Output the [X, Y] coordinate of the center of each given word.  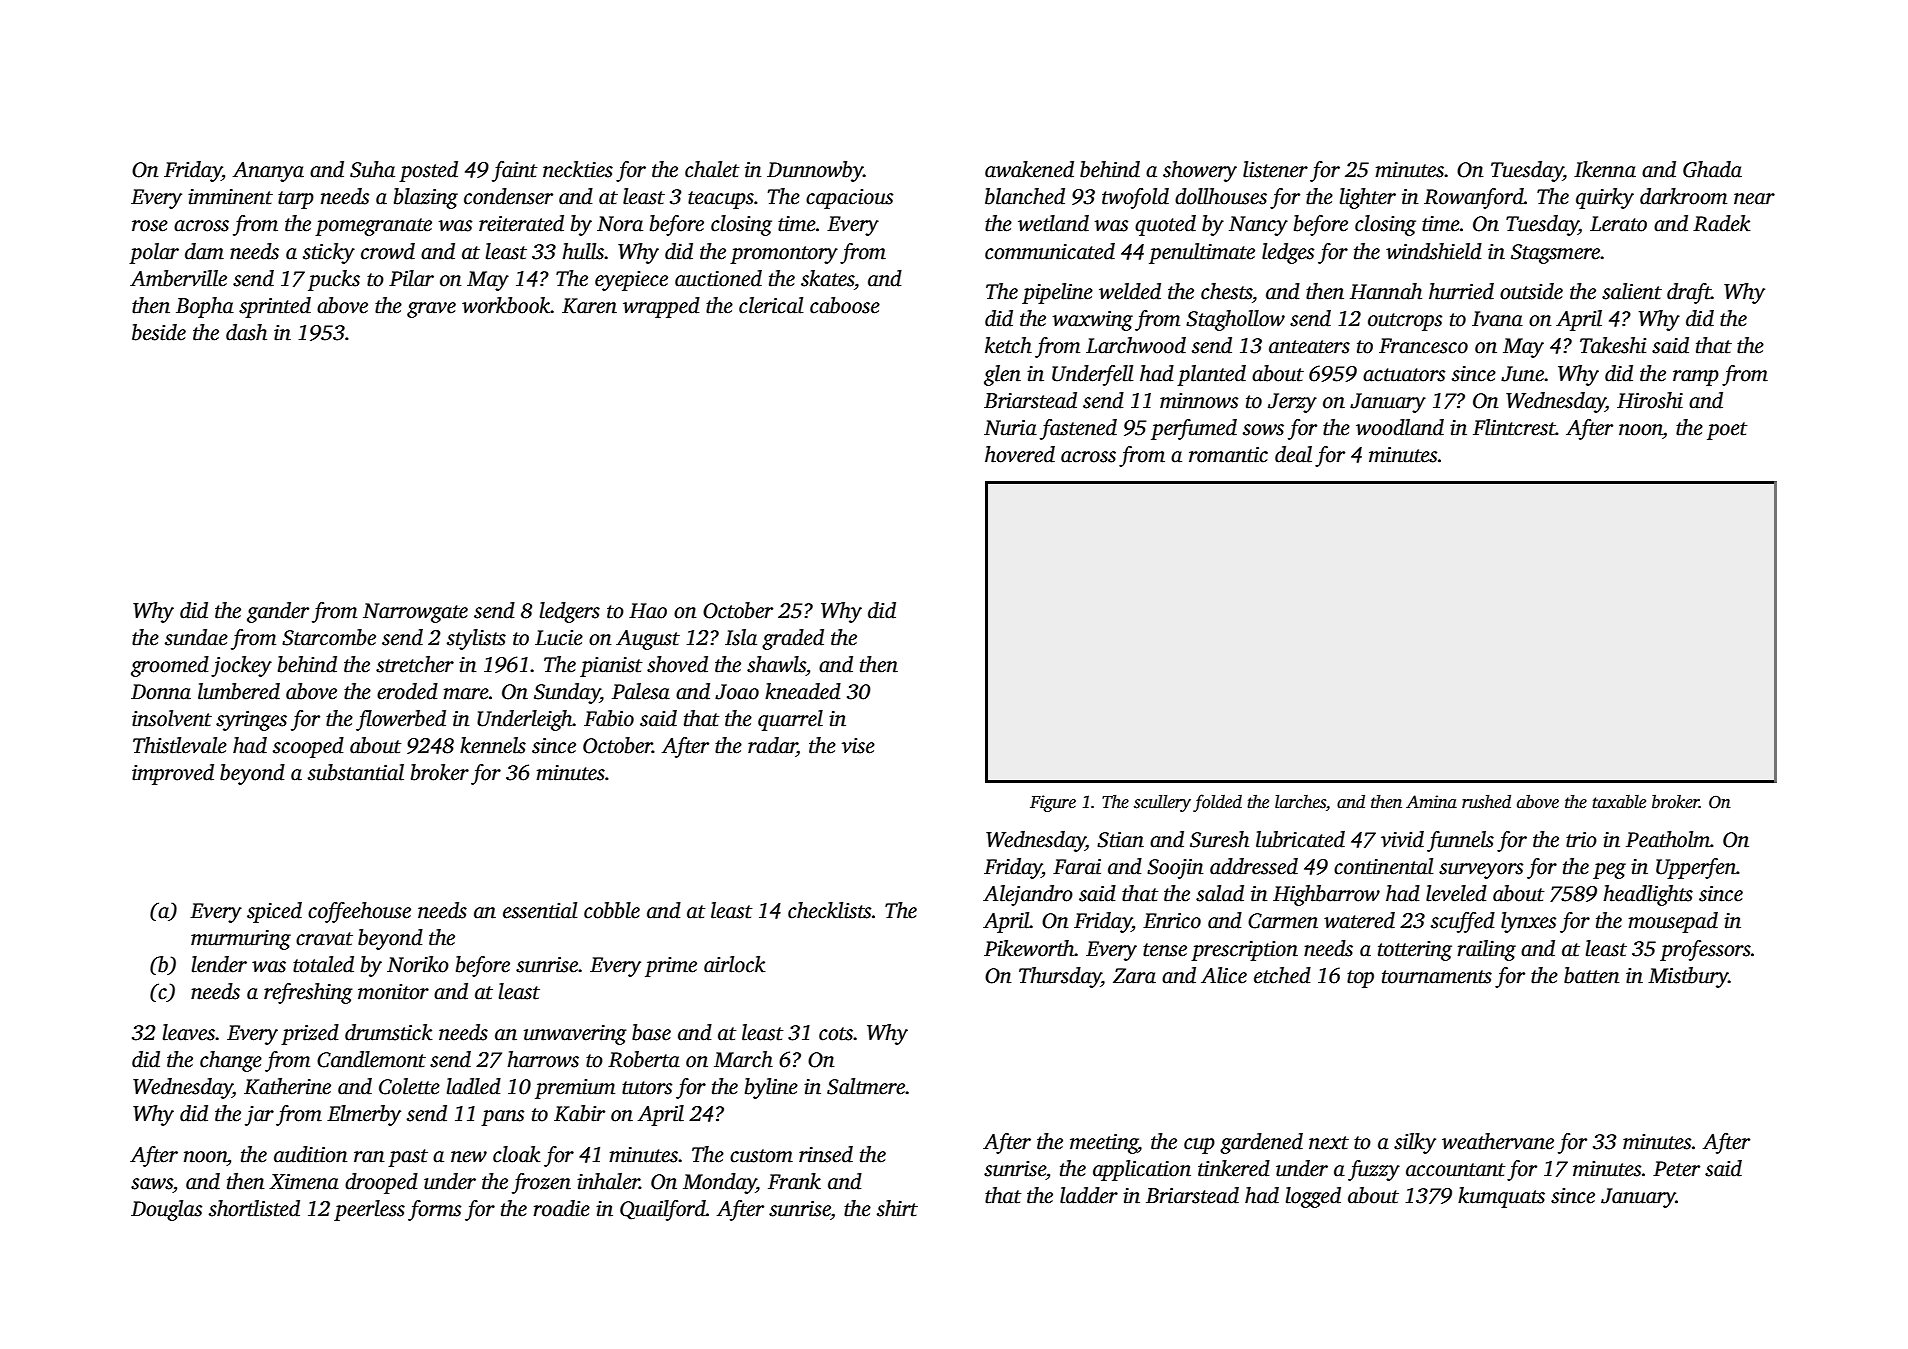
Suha [372, 169]
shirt [897, 1208]
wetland [1053, 223]
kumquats [1501, 1197]
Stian [1120, 840]
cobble [612, 910]
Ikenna [1605, 169]
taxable [1619, 802]
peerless [369, 1210]
